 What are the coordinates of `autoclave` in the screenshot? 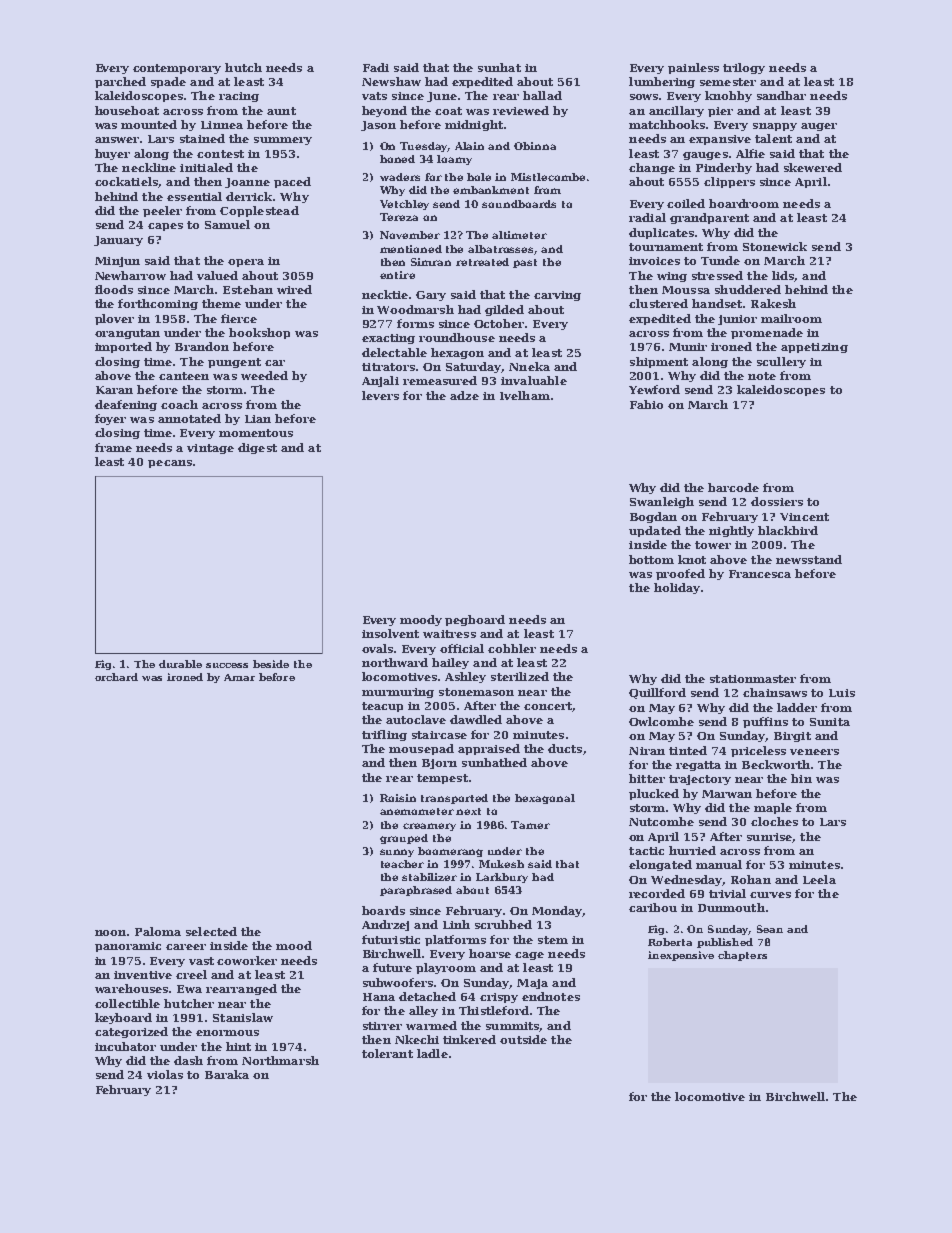 It's located at (416, 719).
